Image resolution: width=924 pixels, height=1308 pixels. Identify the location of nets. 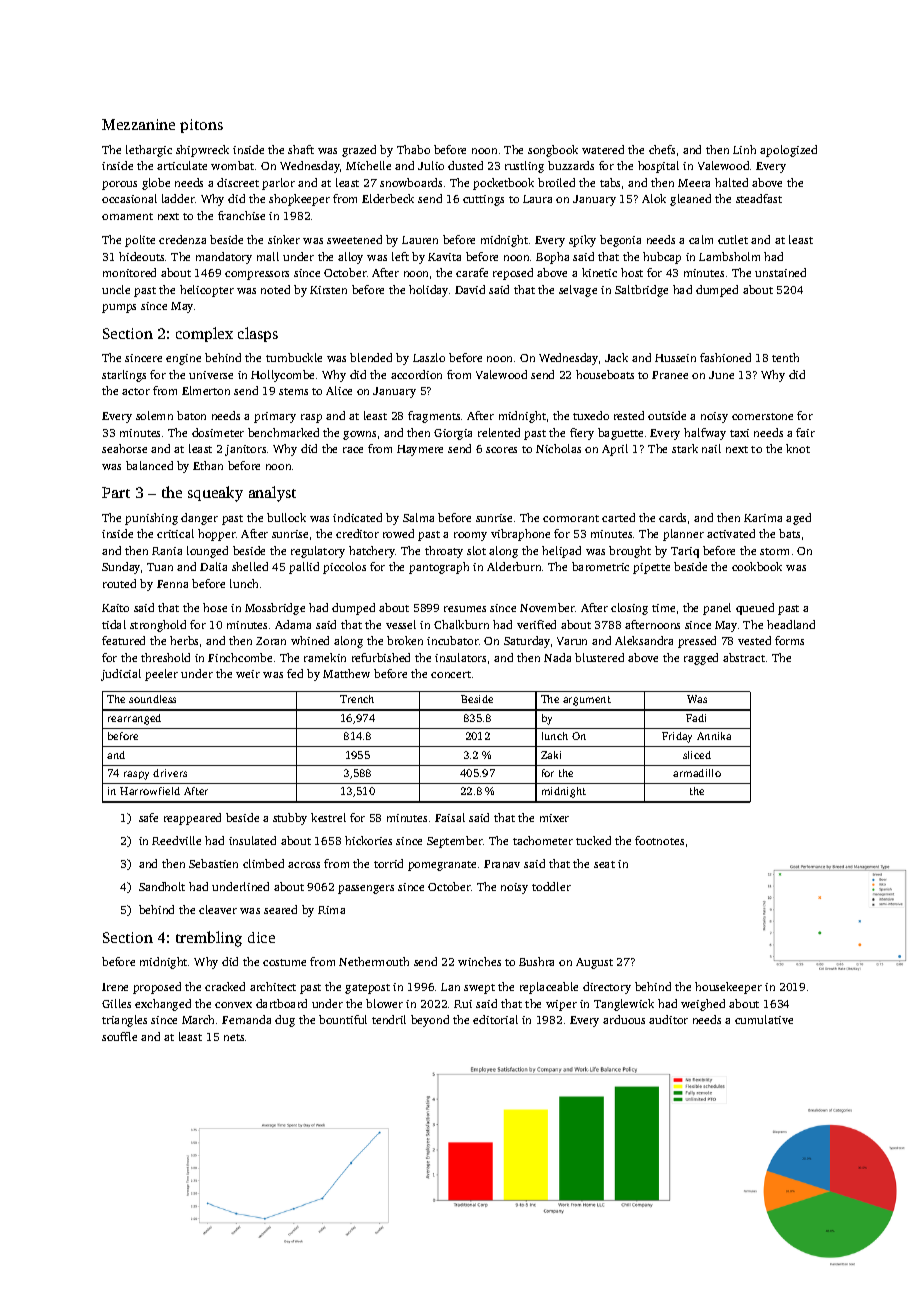
(234, 1037).
